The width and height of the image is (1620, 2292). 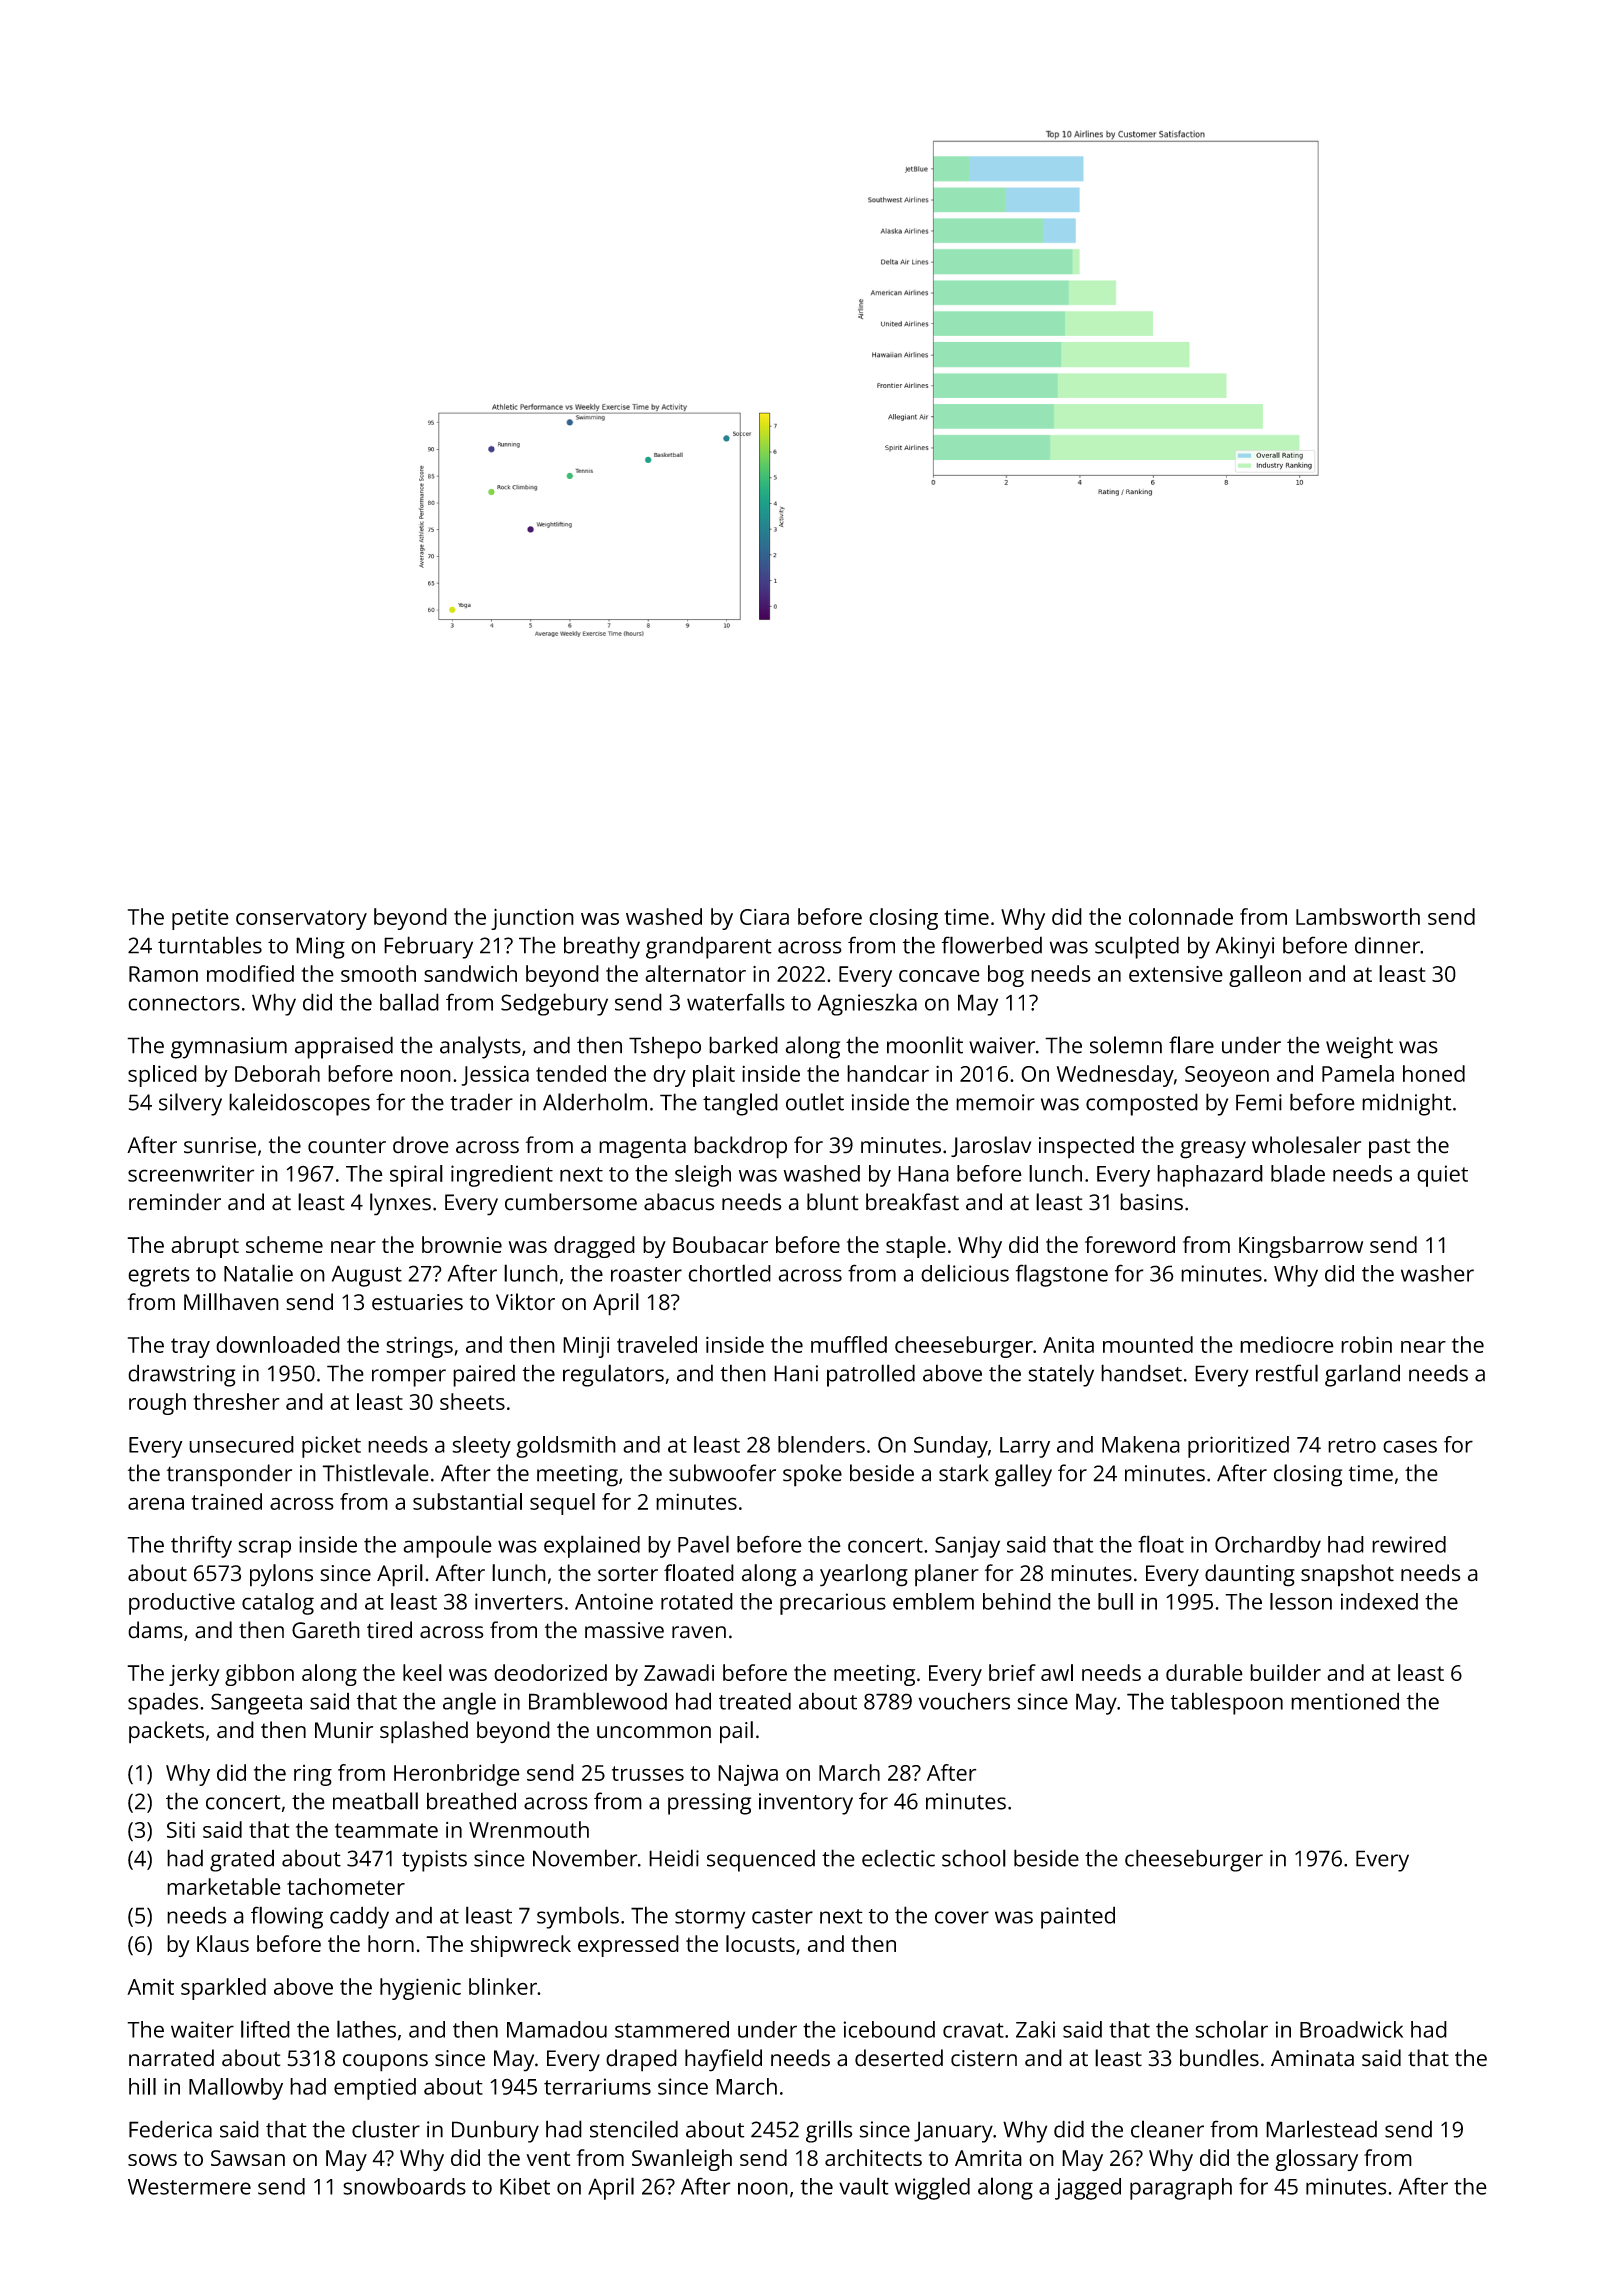 What do you see at coordinates (163, 974) in the image?
I see `Ramon` at bounding box center [163, 974].
